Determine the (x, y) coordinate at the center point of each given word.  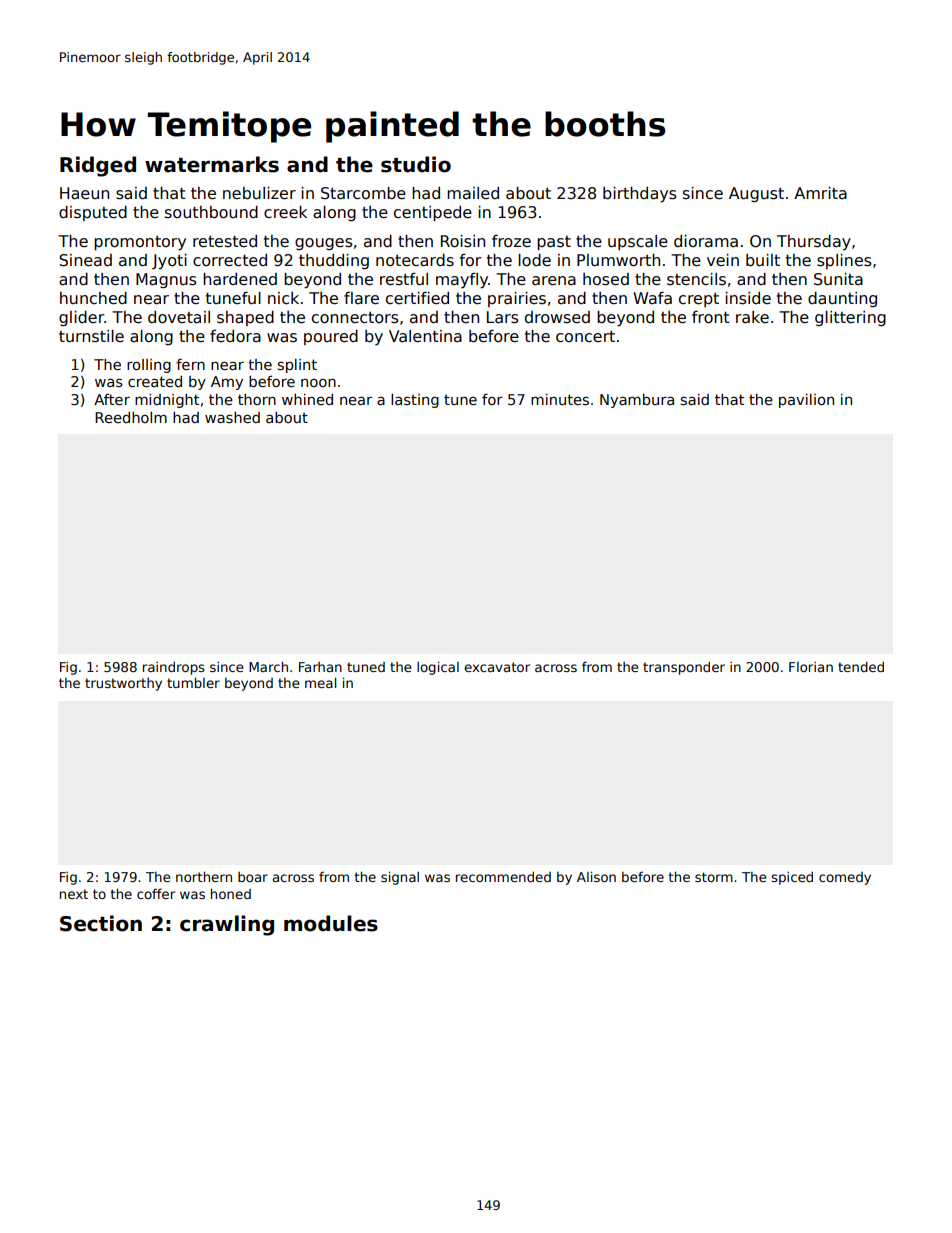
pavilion (806, 401)
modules (331, 923)
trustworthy (123, 684)
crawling (227, 925)
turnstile (91, 336)
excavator (497, 667)
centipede (433, 213)
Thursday (814, 242)
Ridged (98, 166)
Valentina (425, 336)
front (711, 317)
